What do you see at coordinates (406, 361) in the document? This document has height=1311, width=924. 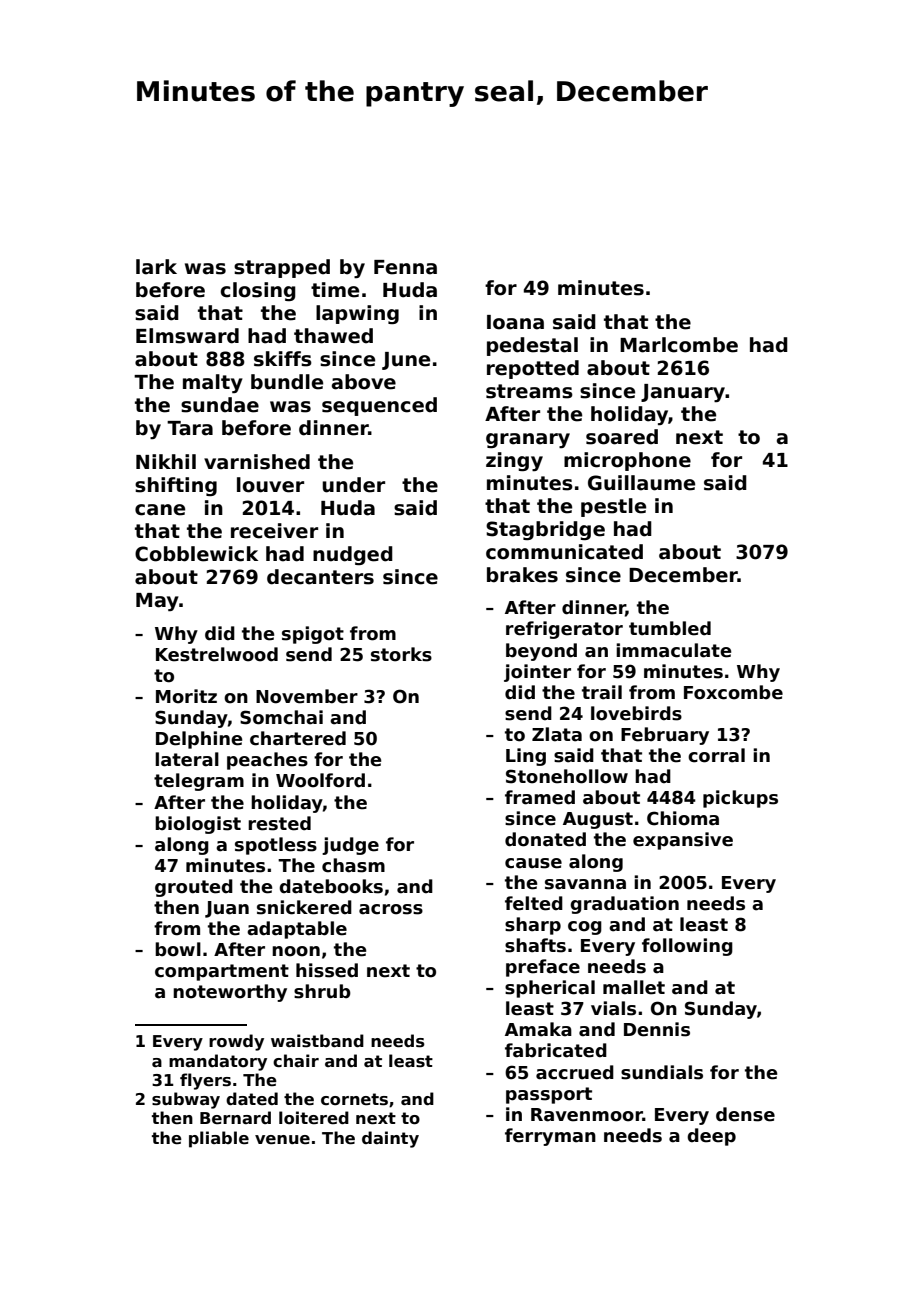 I see `June` at bounding box center [406, 361].
